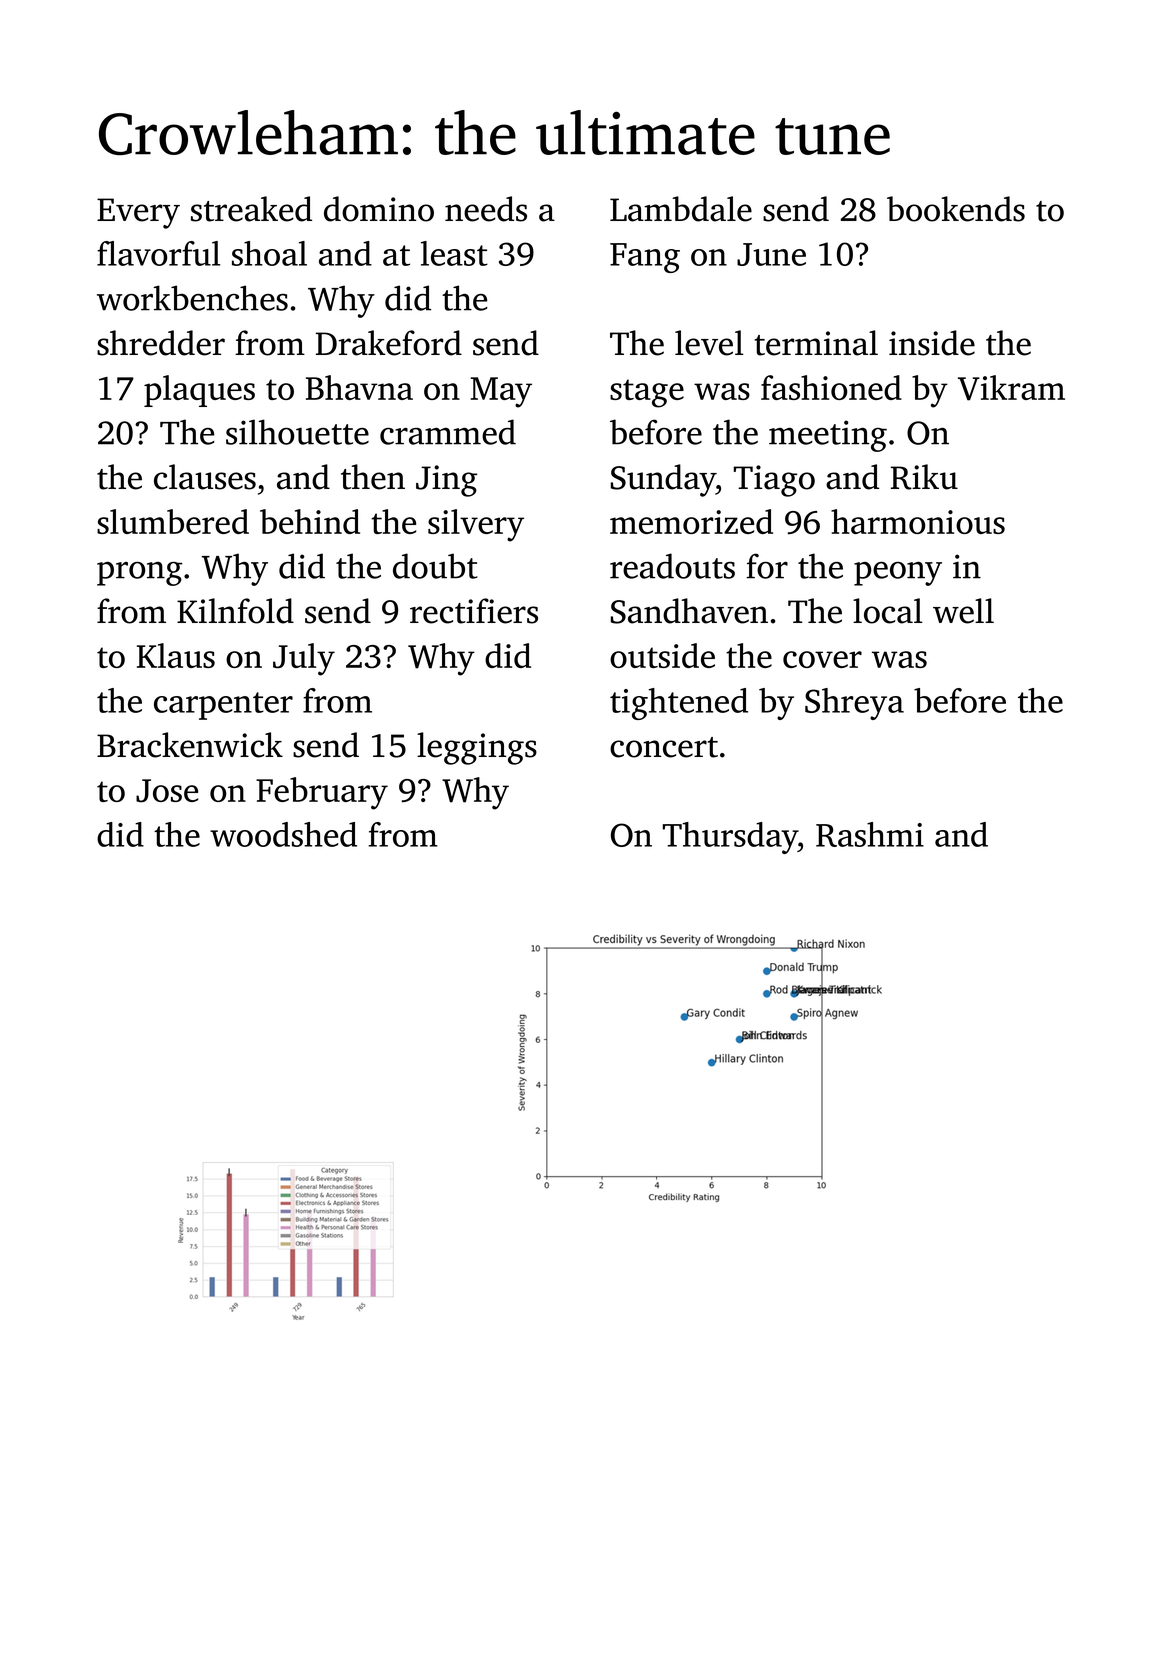  Describe the element at coordinates (359, 387) in the page. I see `Bhavna` at that location.
